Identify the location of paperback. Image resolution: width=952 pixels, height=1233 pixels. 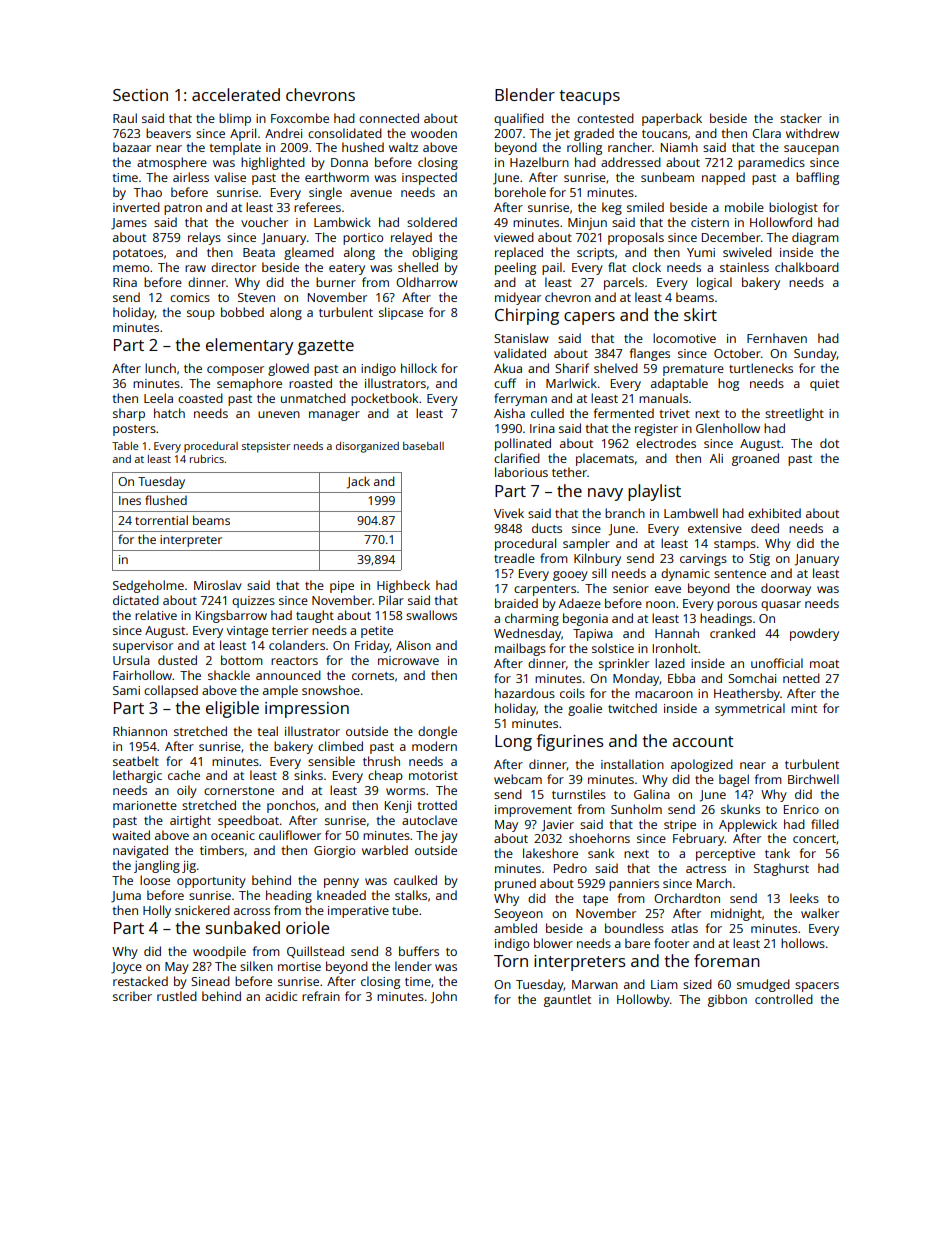
(672, 119).
